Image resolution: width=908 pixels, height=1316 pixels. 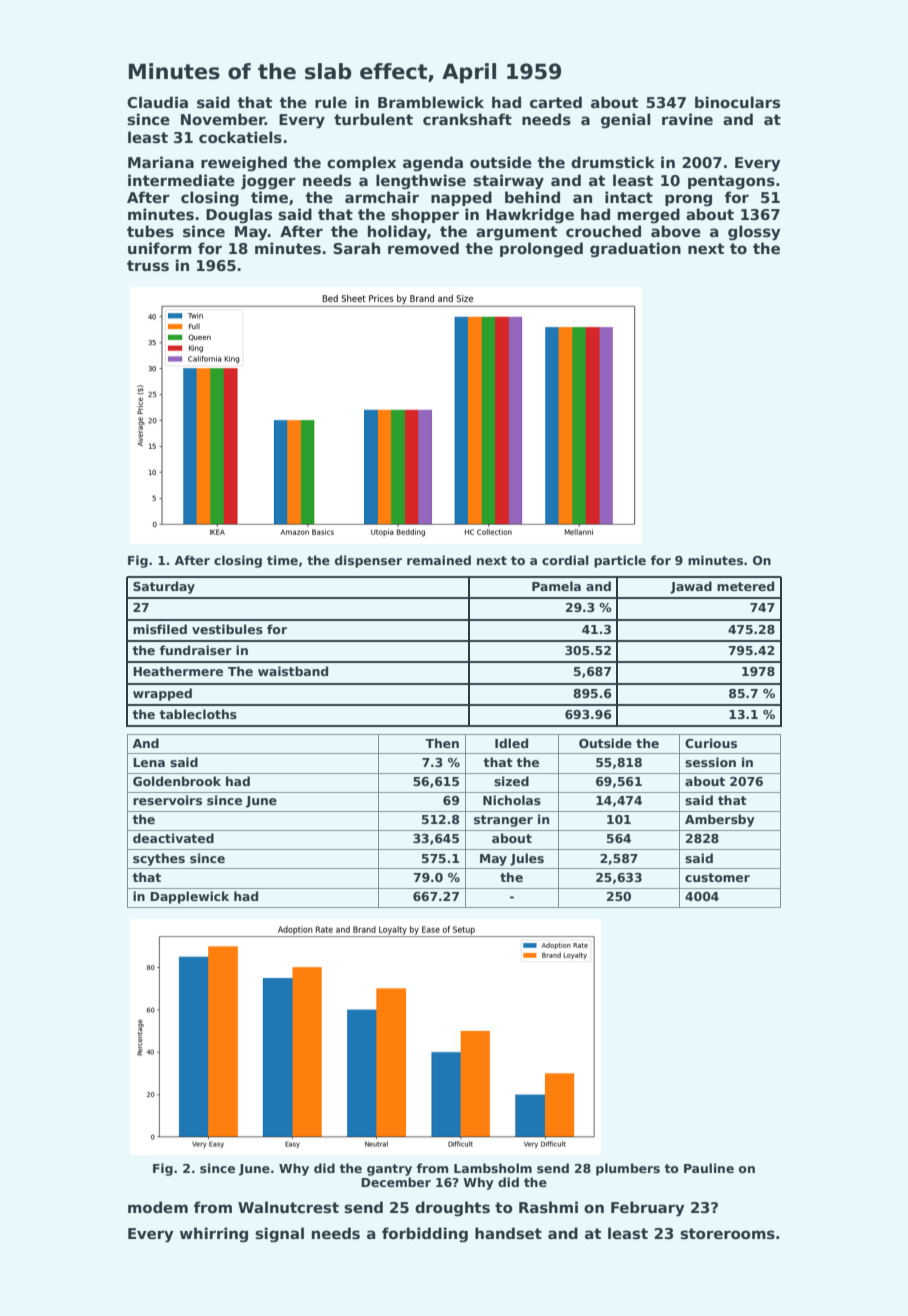 What do you see at coordinates (150, 231) in the document?
I see `tubes` at bounding box center [150, 231].
